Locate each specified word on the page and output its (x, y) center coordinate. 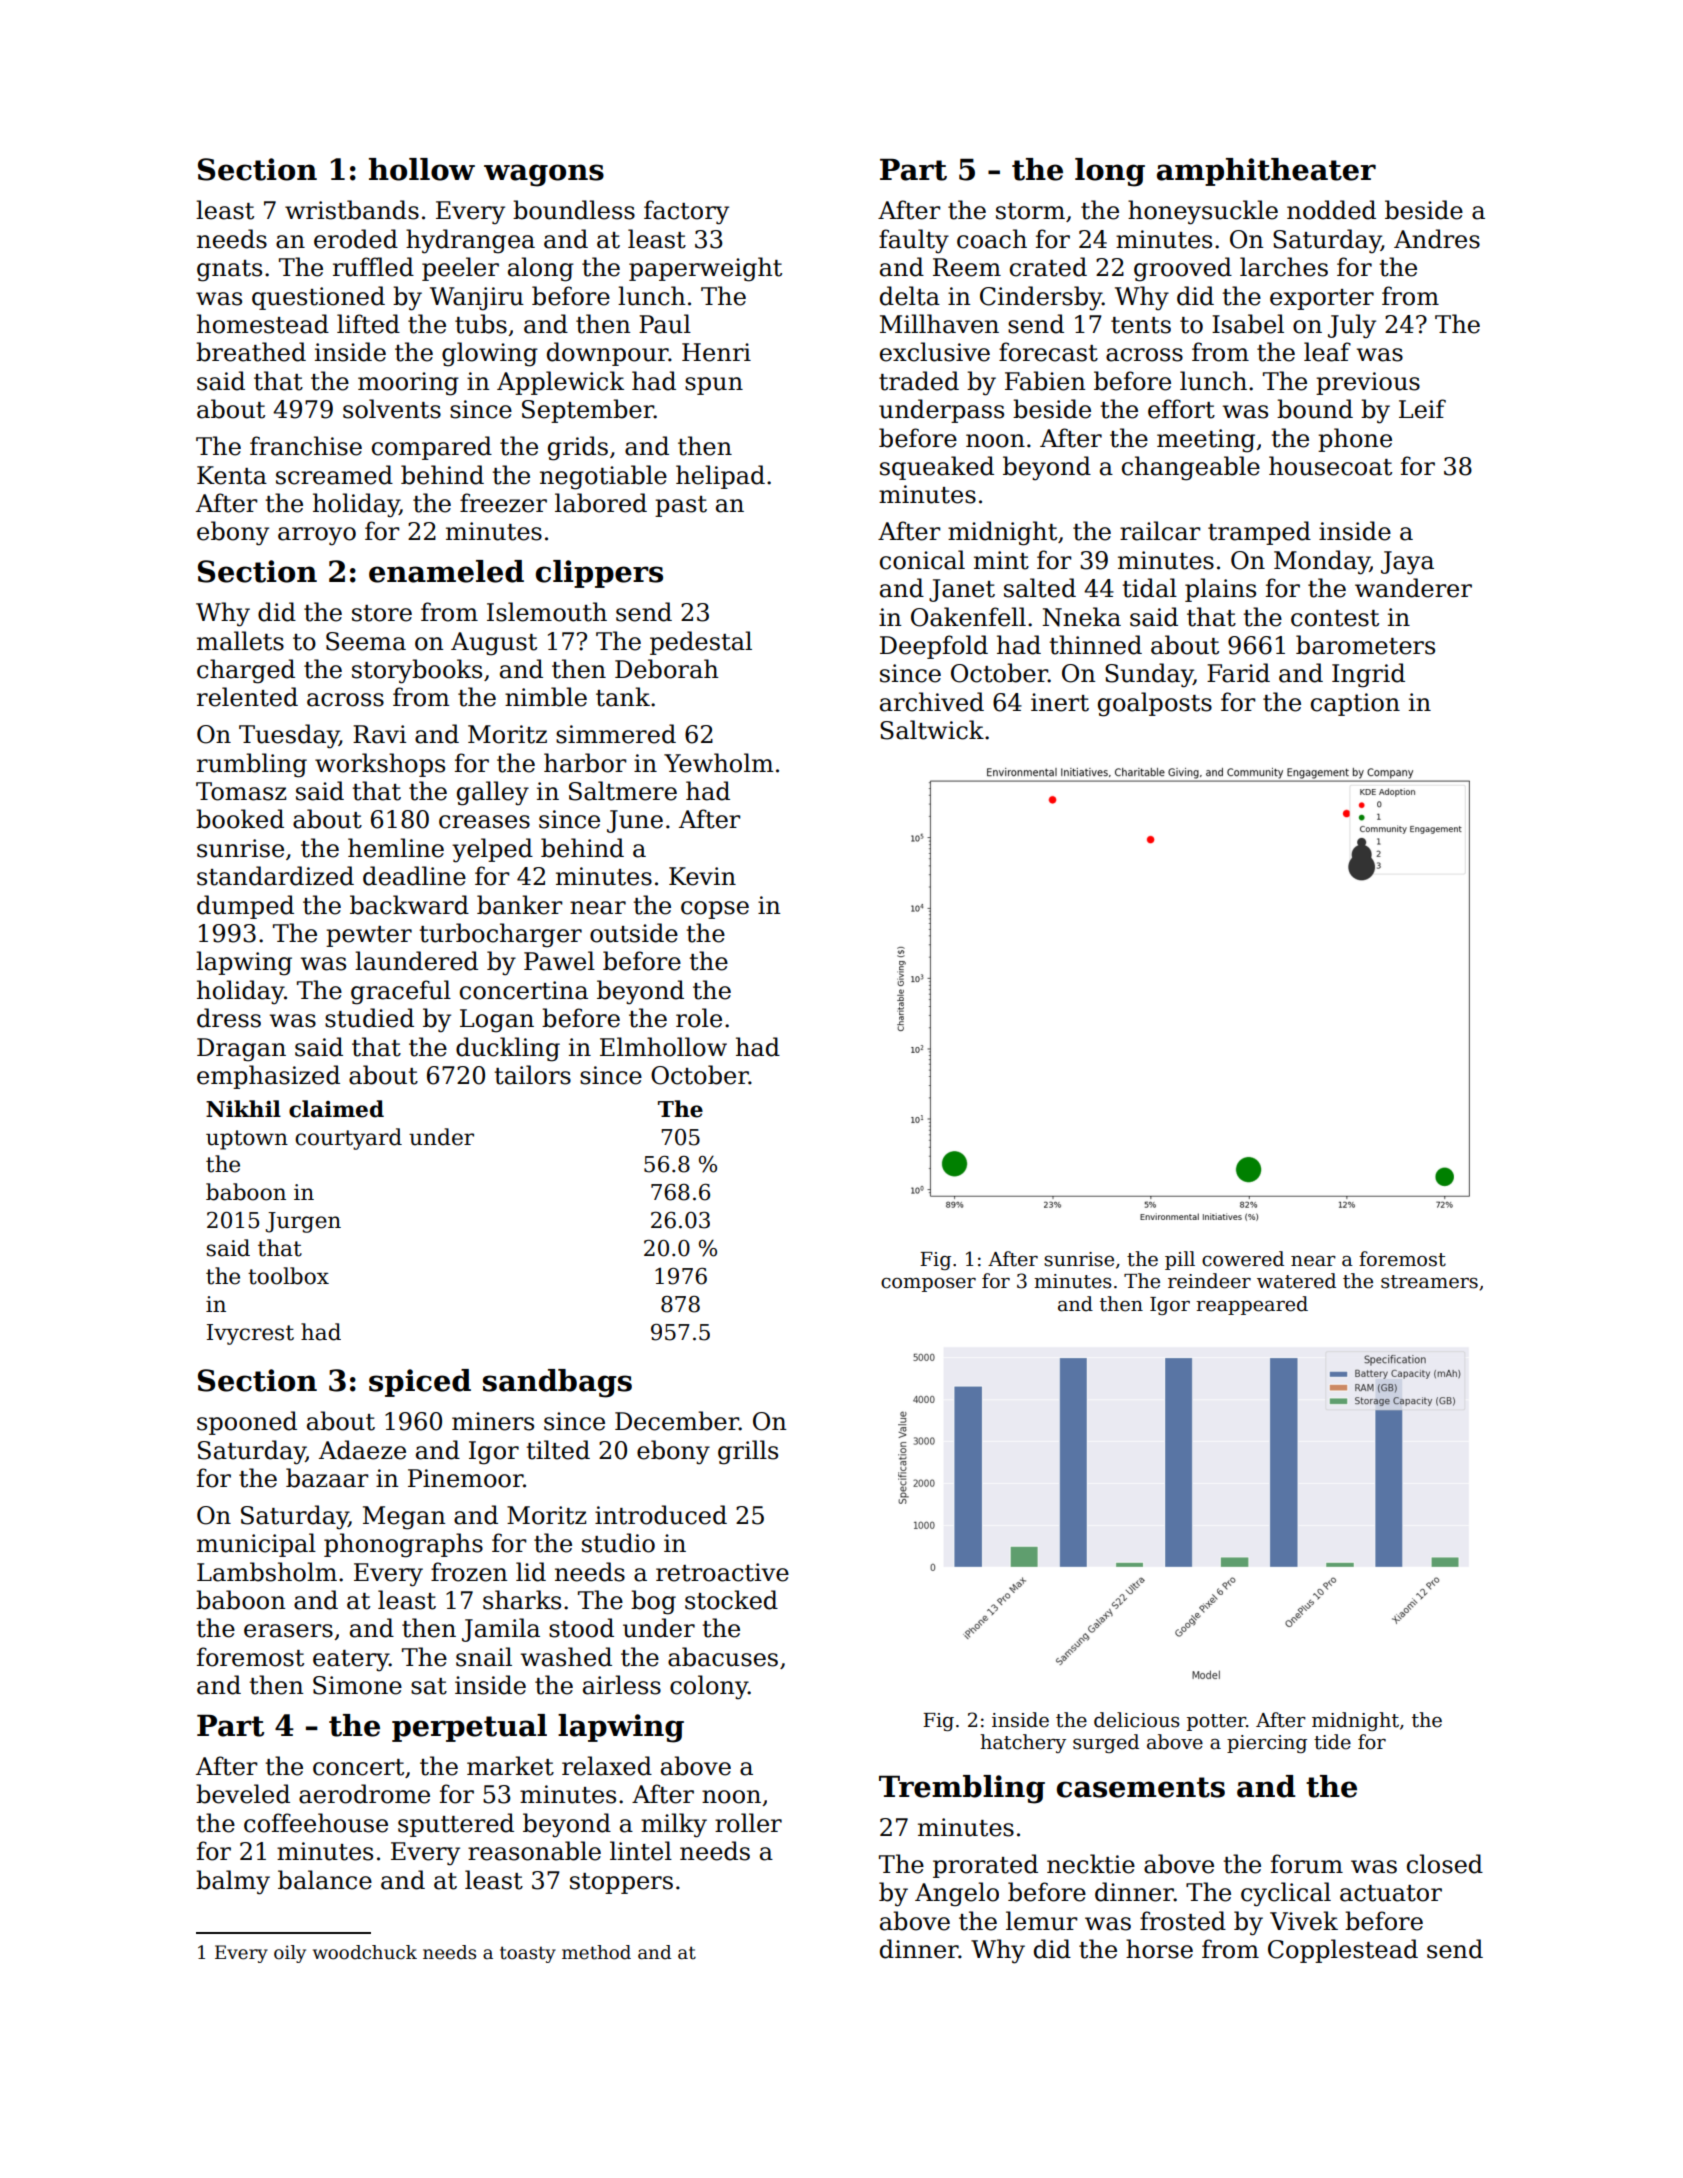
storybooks (417, 671)
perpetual (469, 1728)
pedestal (701, 643)
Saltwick (932, 730)
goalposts (1155, 704)
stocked (731, 1600)
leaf (1327, 352)
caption (1355, 704)
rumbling (252, 765)
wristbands (352, 210)
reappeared (1252, 1305)
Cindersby (1041, 298)
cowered (1243, 1259)
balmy (233, 1882)
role (699, 1018)
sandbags (557, 1383)
